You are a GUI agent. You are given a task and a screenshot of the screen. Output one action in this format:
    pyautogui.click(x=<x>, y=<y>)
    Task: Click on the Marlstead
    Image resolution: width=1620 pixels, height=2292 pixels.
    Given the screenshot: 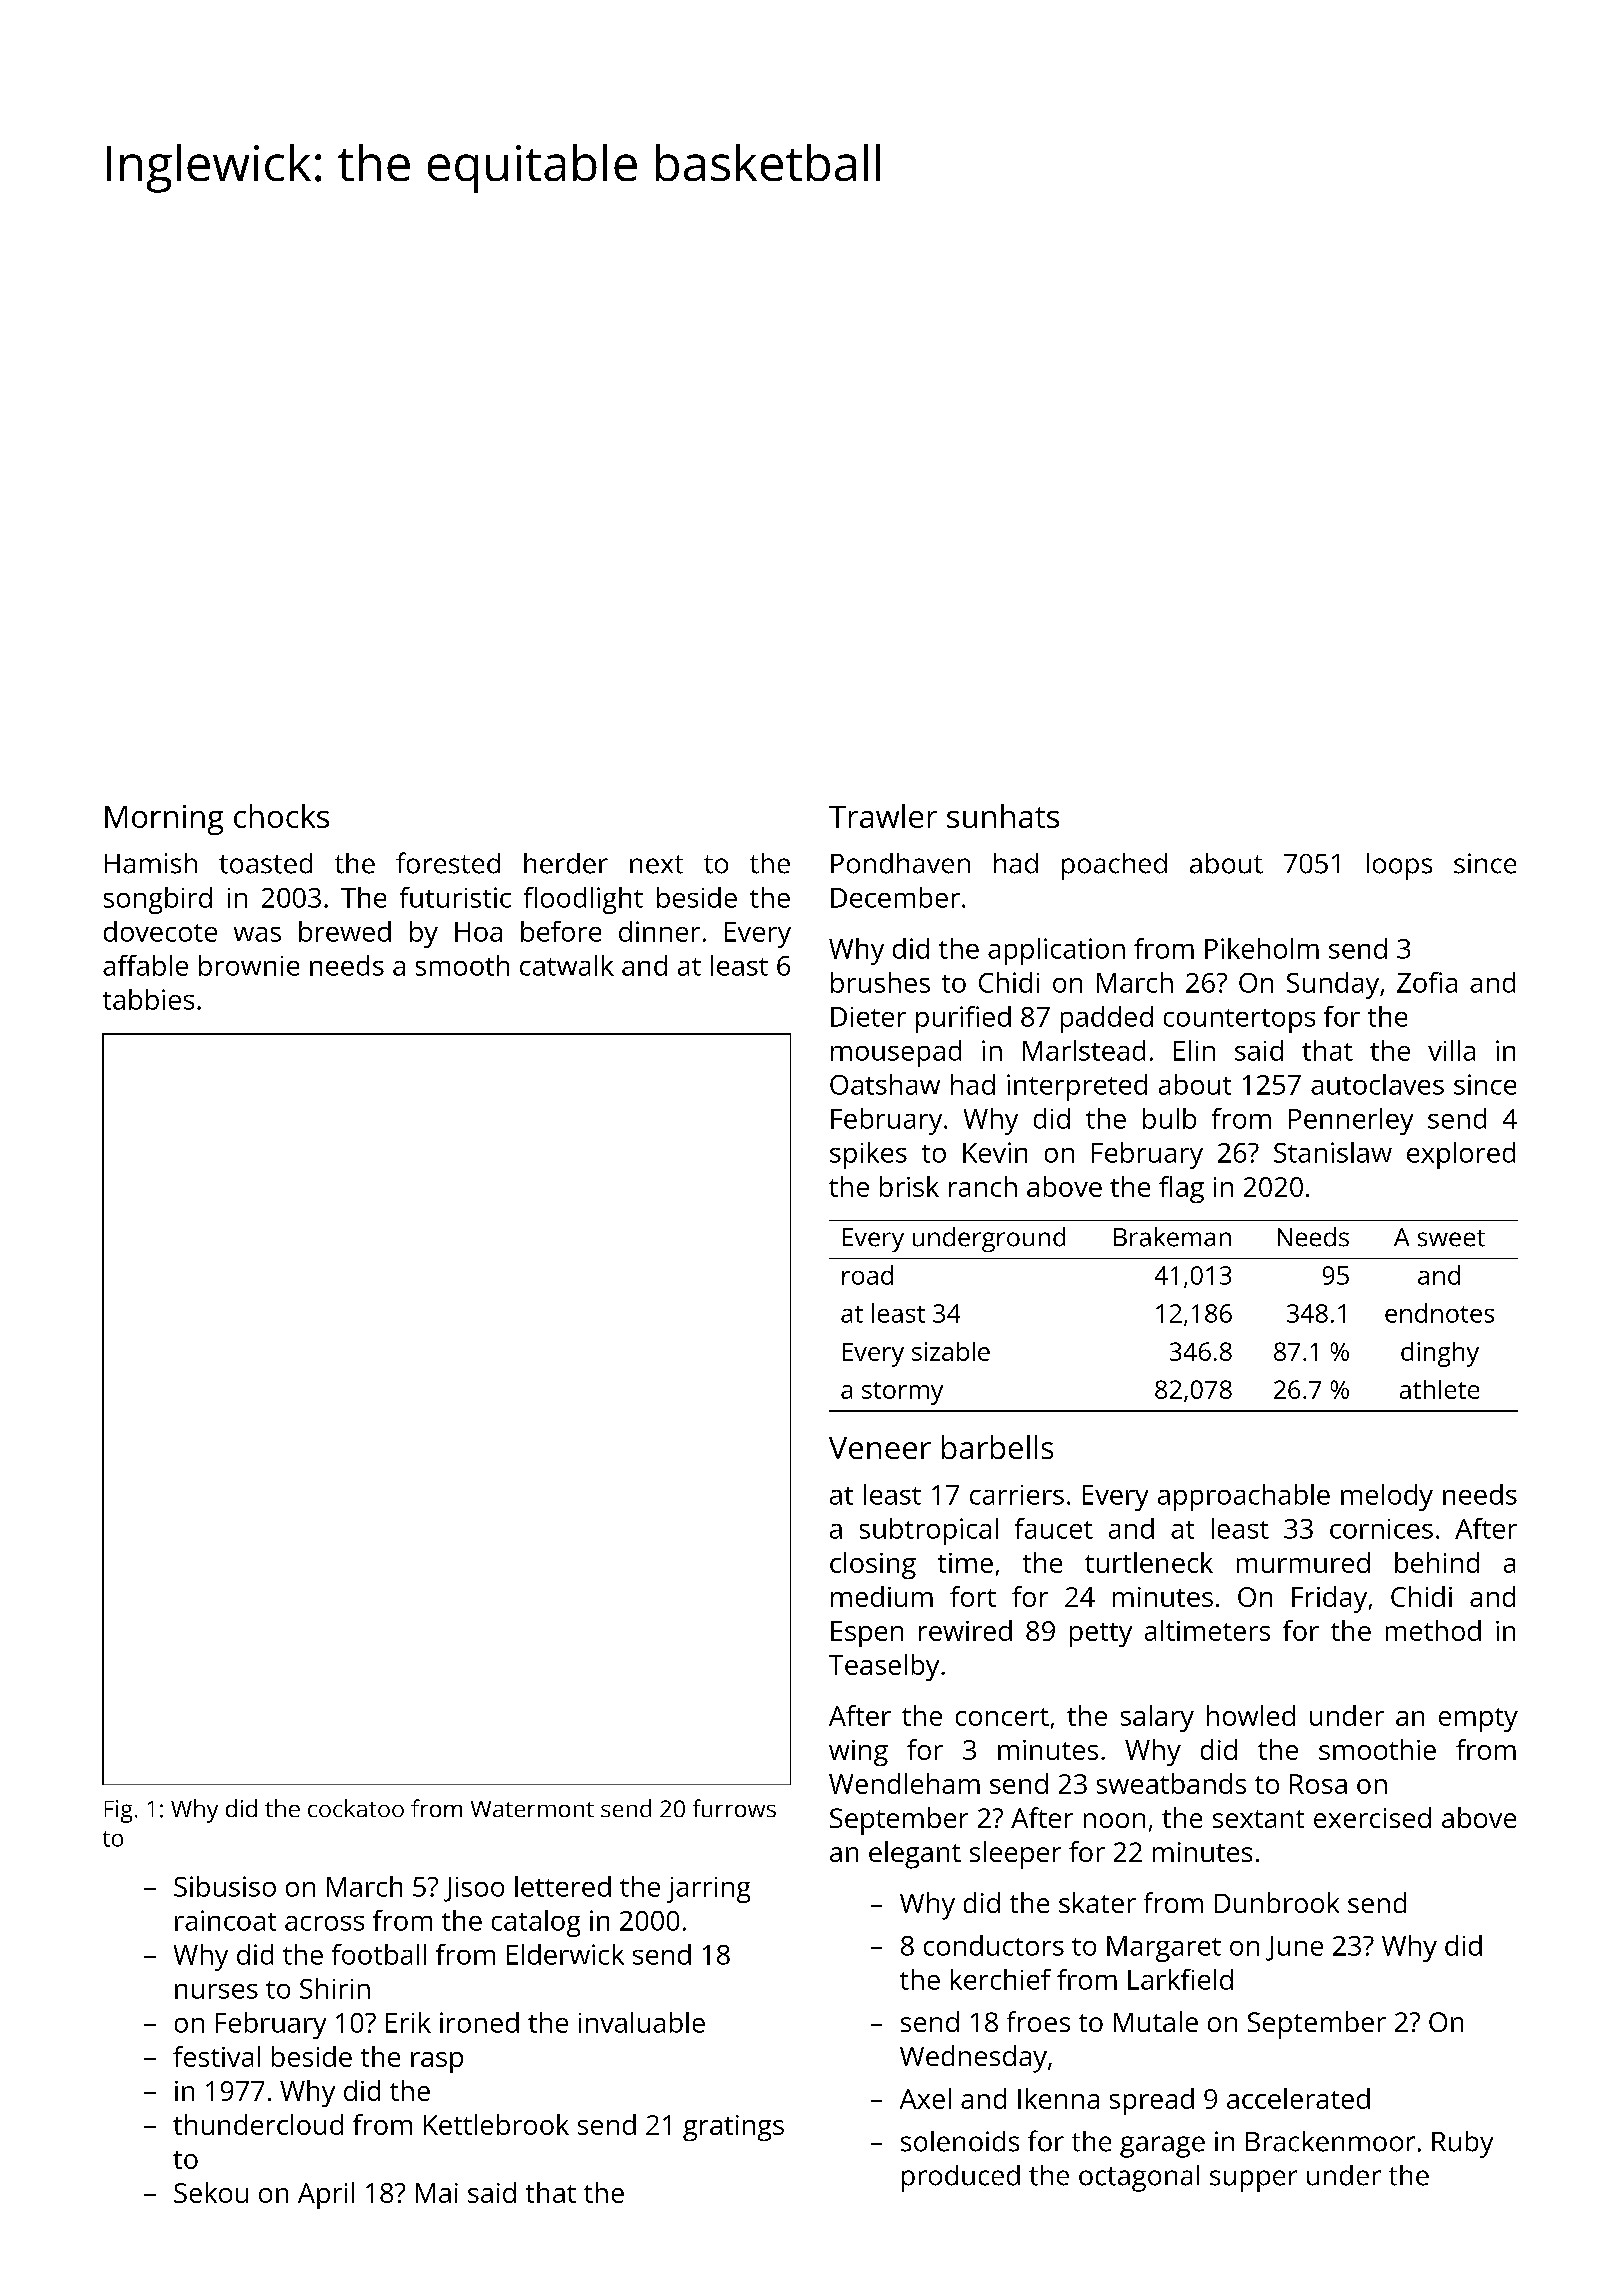 What is the action you would take?
    pyautogui.click(x=1084, y=1050)
